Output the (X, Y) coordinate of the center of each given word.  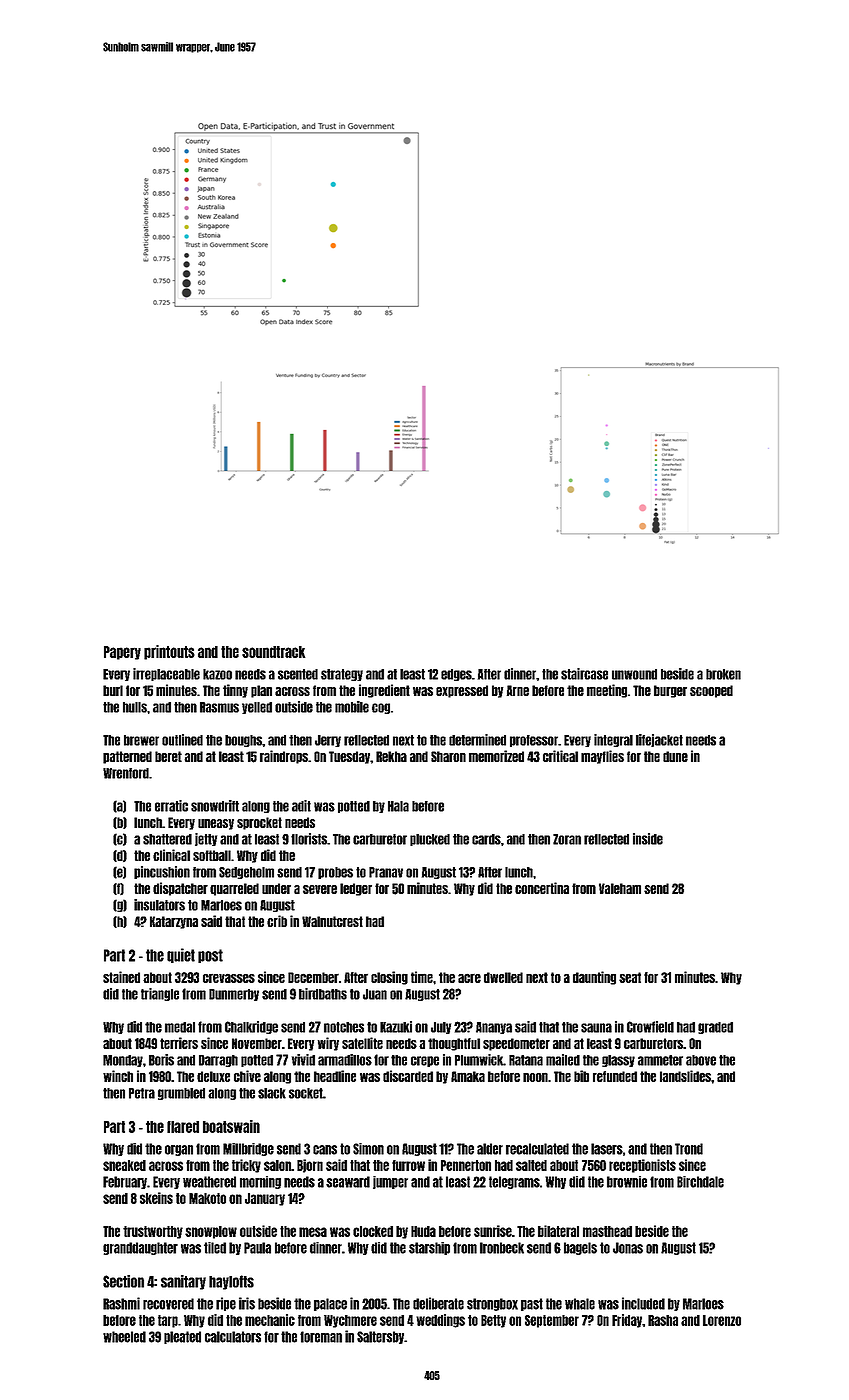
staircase (584, 674)
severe (320, 889)
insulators (159, 905)
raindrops (284, 757)
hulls (135, 707)
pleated (182, 1337)
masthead (607, 1231)
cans (325, 1150)
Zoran (567, 839)
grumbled (181, 1094)
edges (456, 675)
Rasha (663, 1320)
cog (381, 708)
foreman (321, 1337)
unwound (634, 674)
